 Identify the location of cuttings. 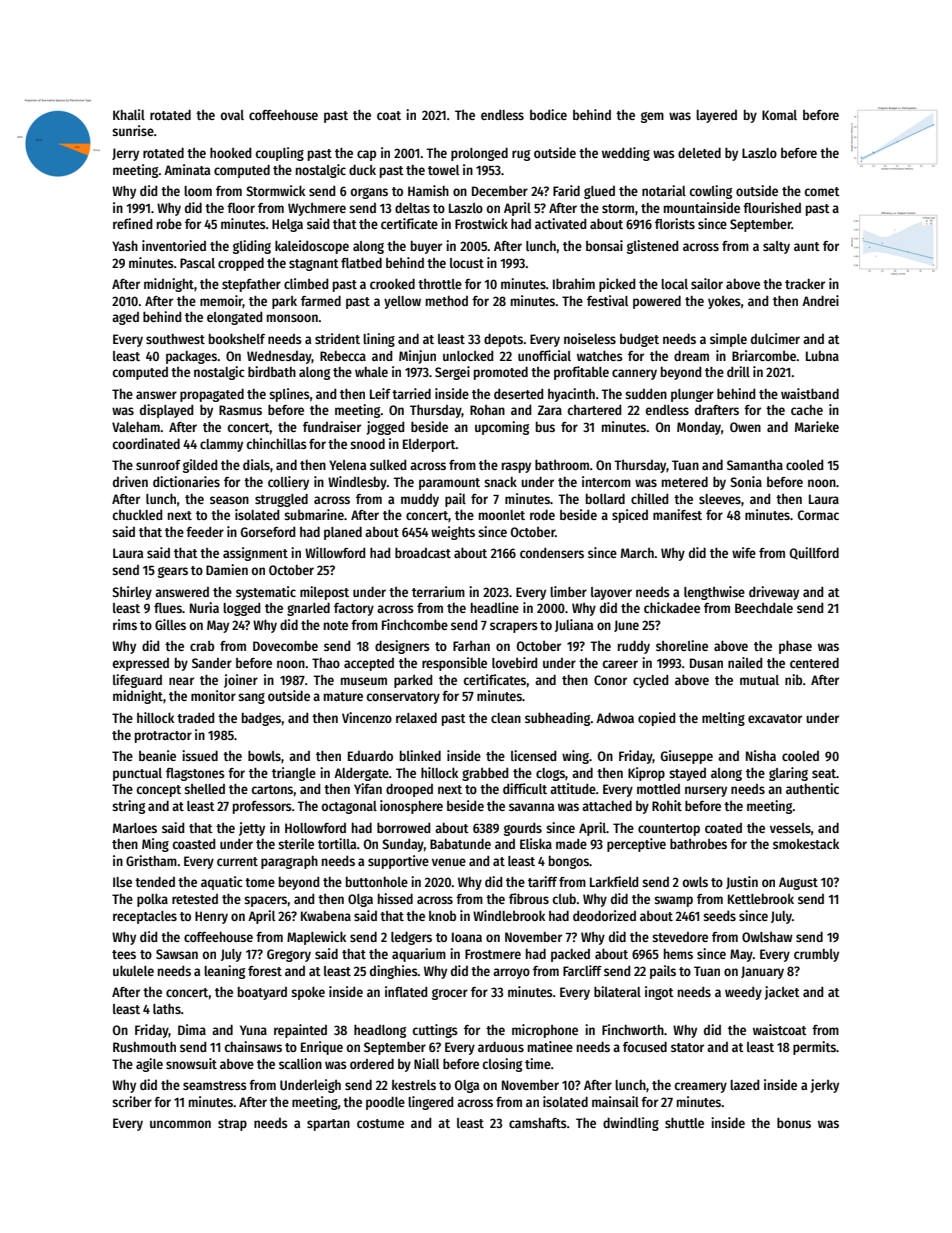
(435, 1031).
